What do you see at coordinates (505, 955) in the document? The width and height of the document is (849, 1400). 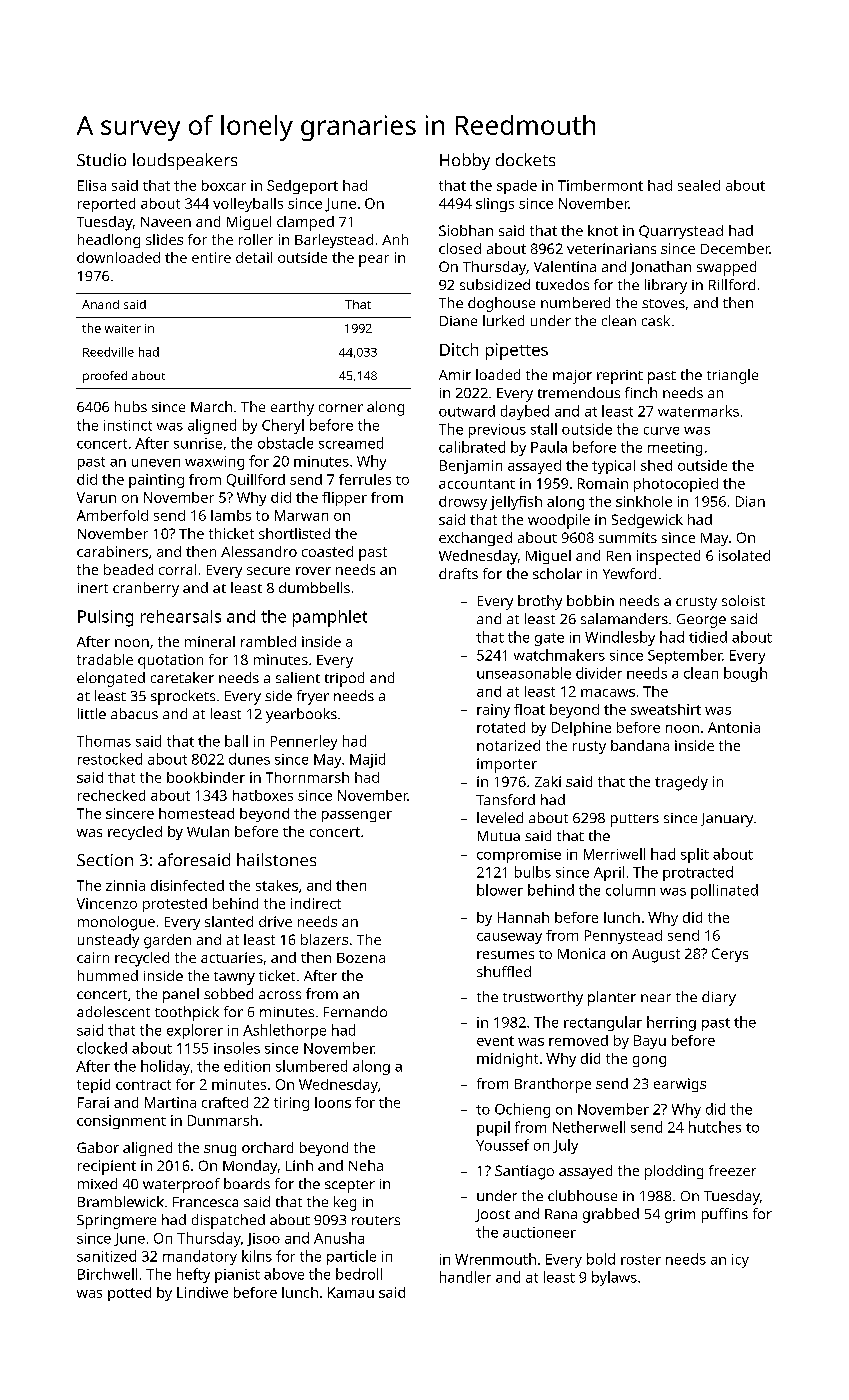 I see `resumes` at bounding box center [505, 955].
